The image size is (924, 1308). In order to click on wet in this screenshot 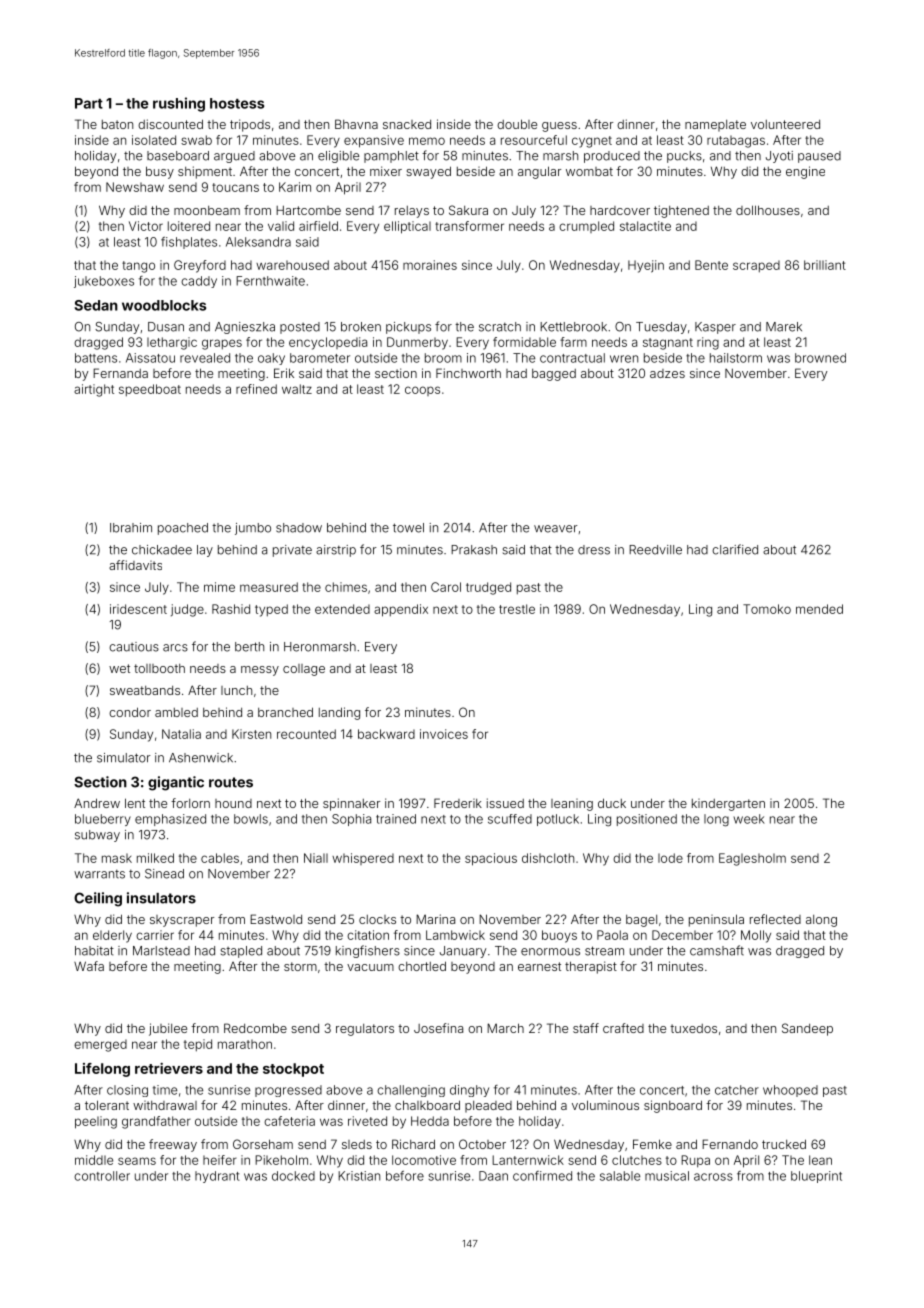, I will do `click(119, 668)`.
